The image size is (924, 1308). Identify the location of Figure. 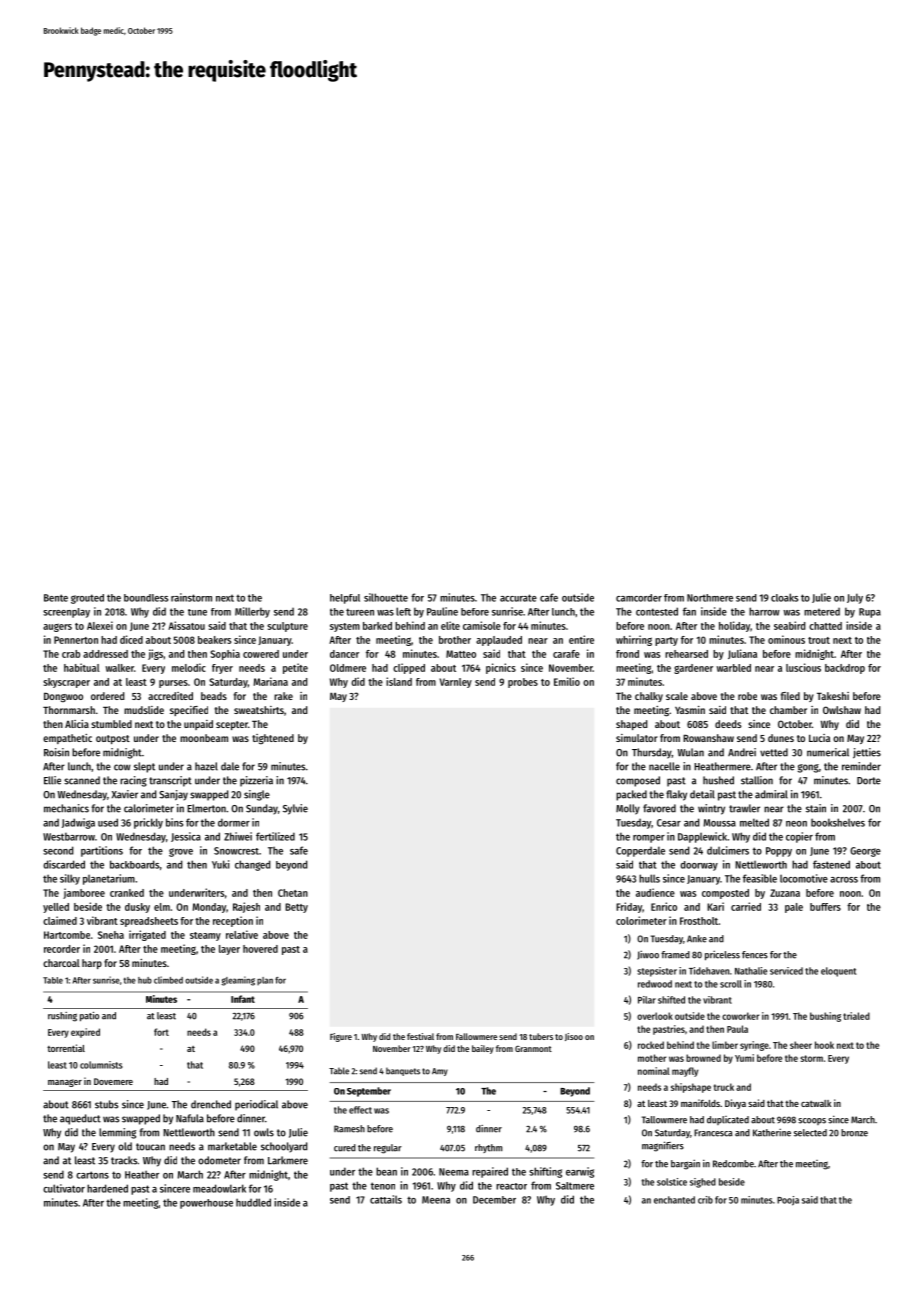
(341, 1037).
